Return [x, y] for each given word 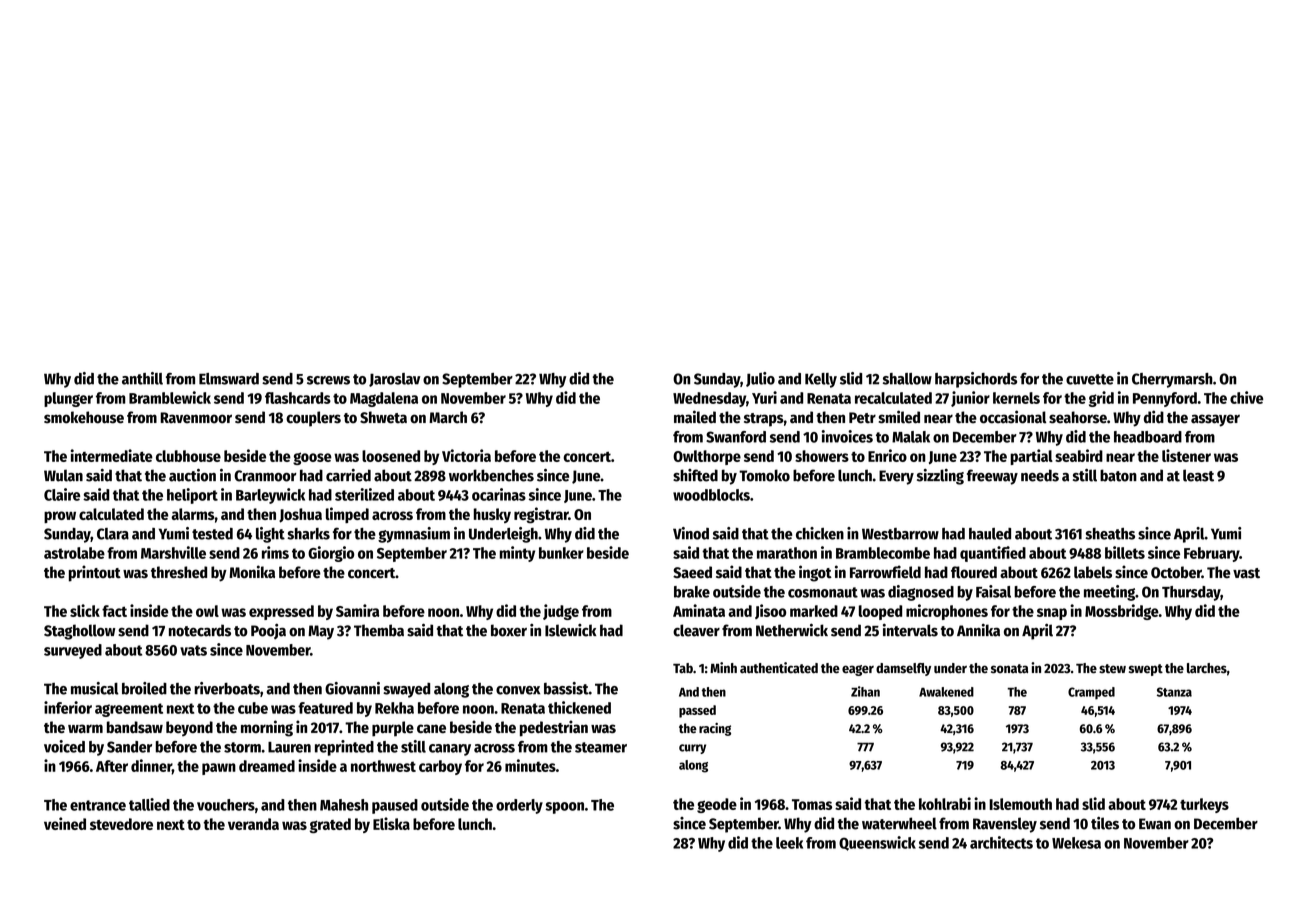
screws [328, 380]
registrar [541, 515]
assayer [1215, 420]
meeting [1109, 593]
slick [85, 610]
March [448, 417]
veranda [253, 824]
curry [692, 749]
